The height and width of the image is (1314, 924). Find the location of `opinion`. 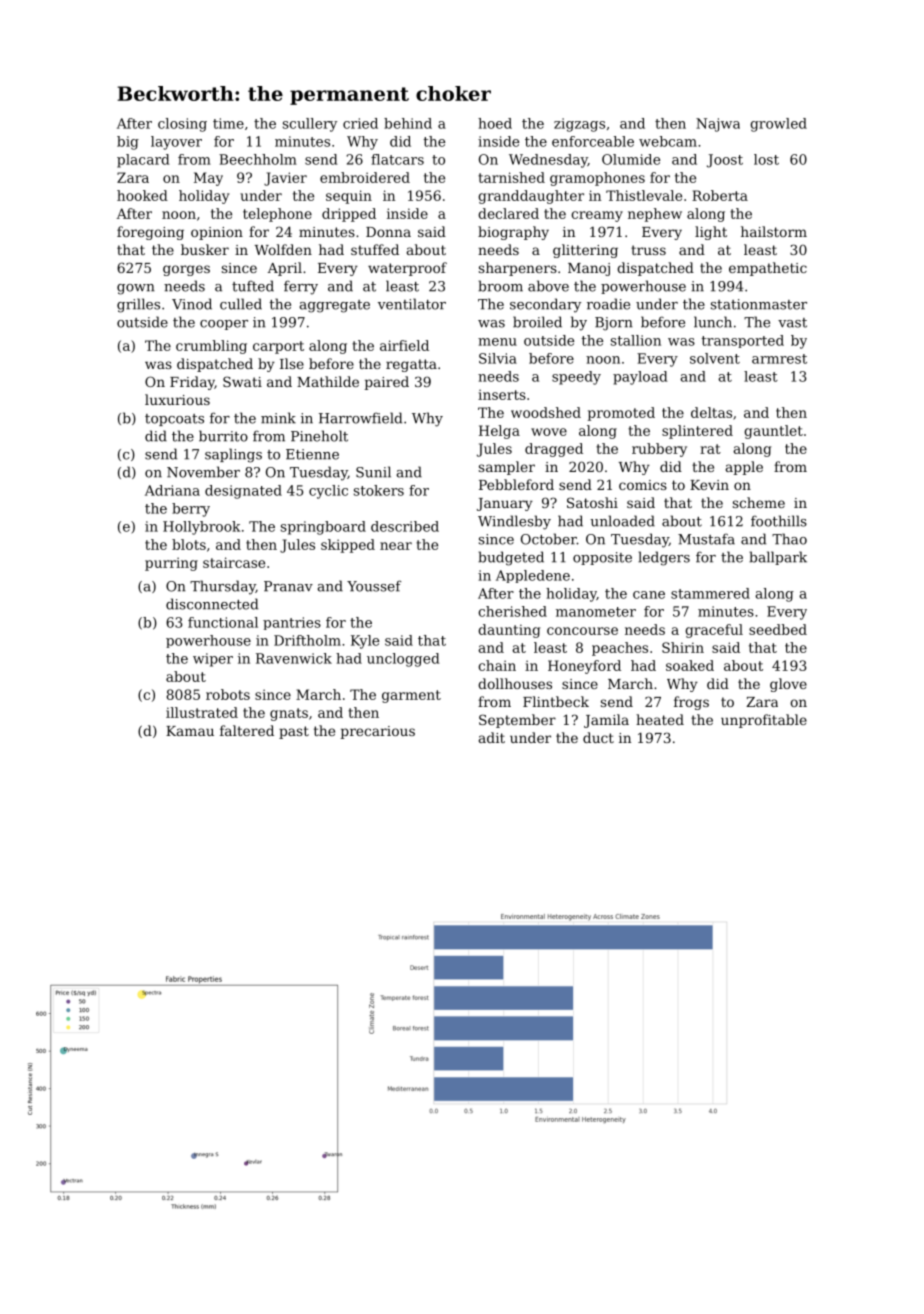

opinion is located at coordinates (217, 233).
